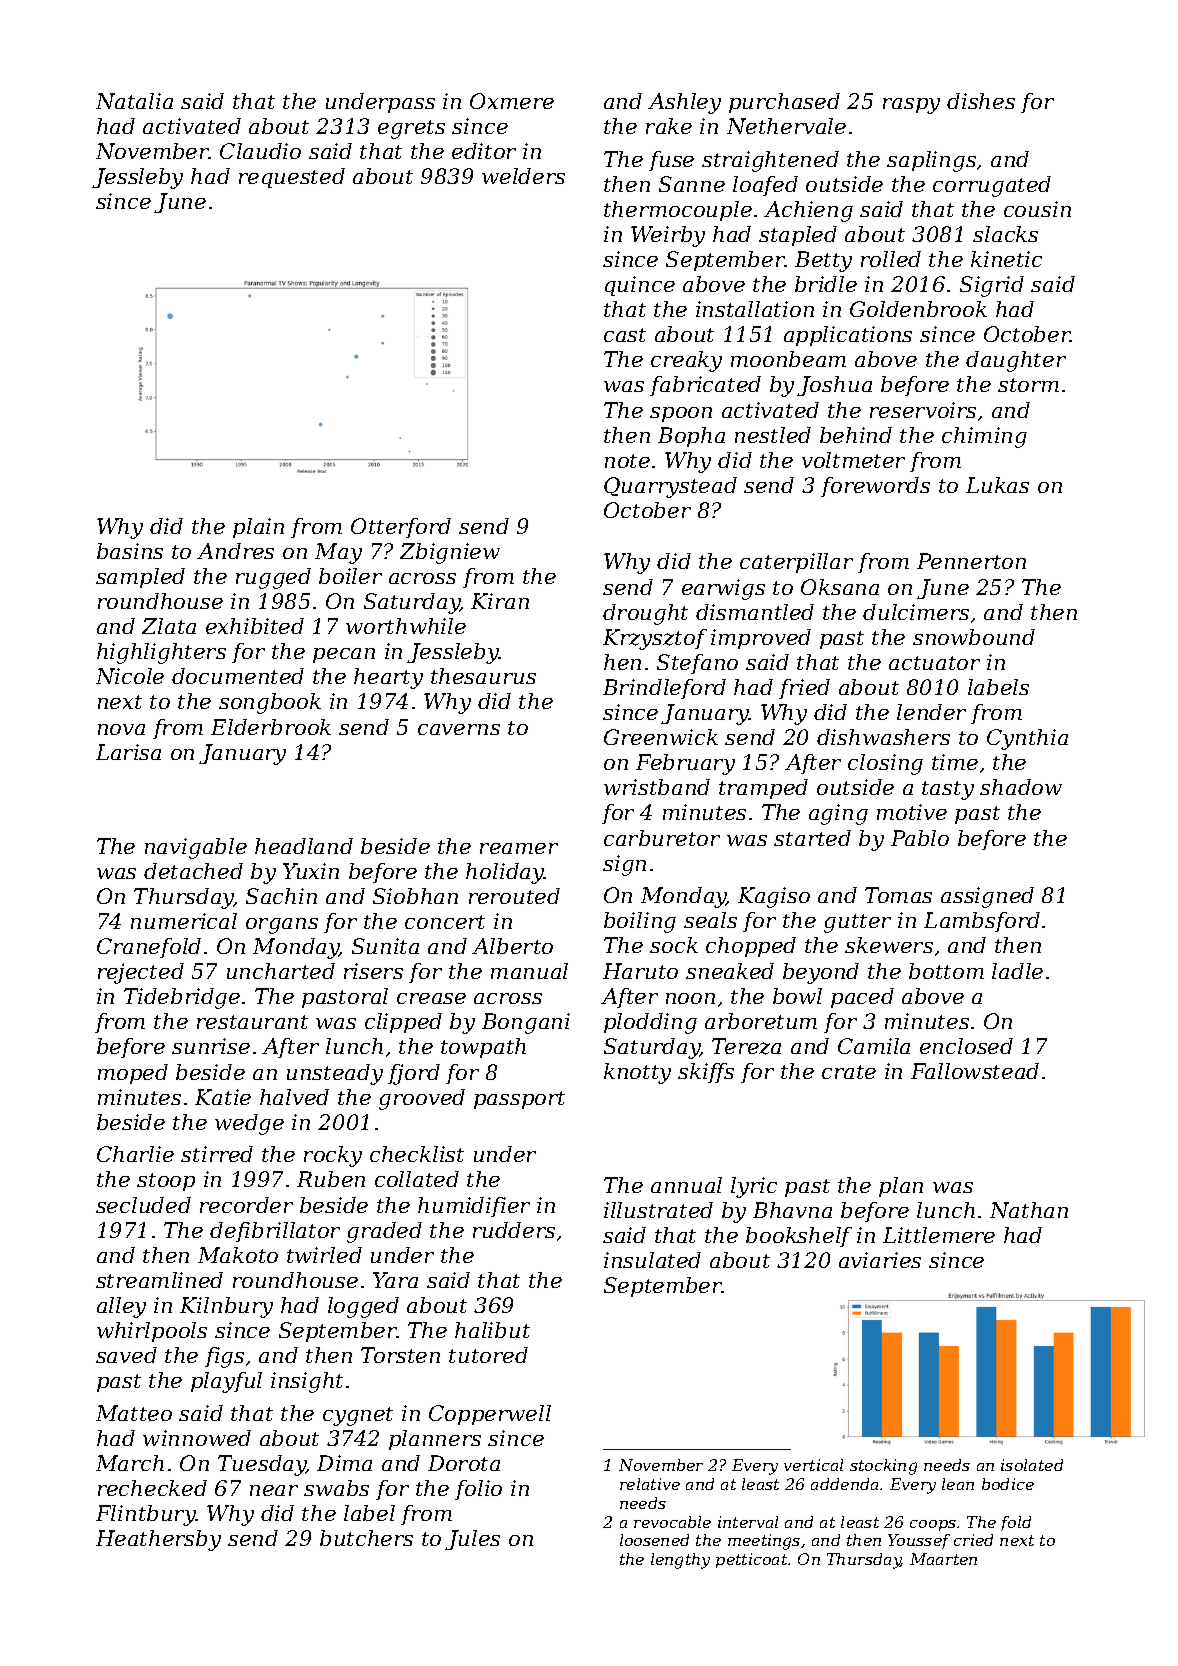 The height and width of the screenshot is (1666, 1178). Describe the element at coordinates (821, 973) in the screenshot. I see `beyond` at that location.
